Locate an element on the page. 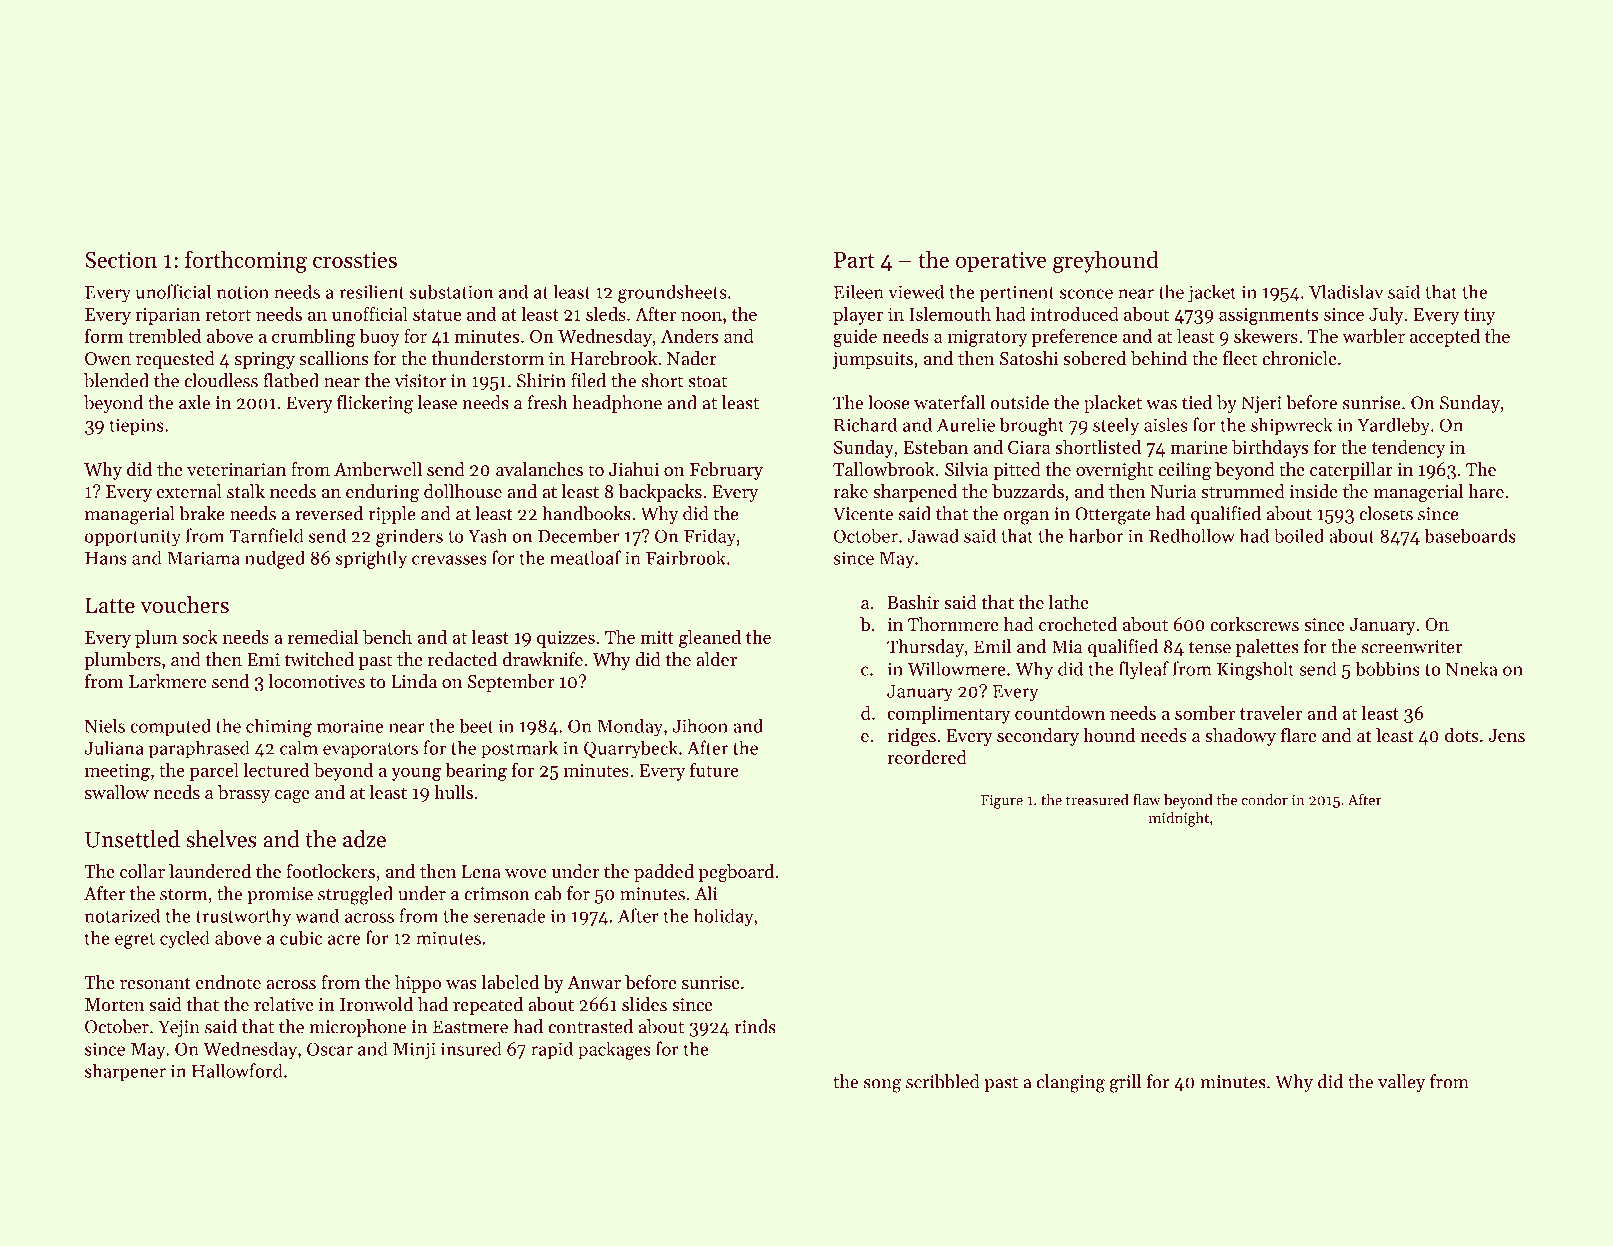 This document has width=1613, height=1246. Bashir is located at coordinates (913, 602).
